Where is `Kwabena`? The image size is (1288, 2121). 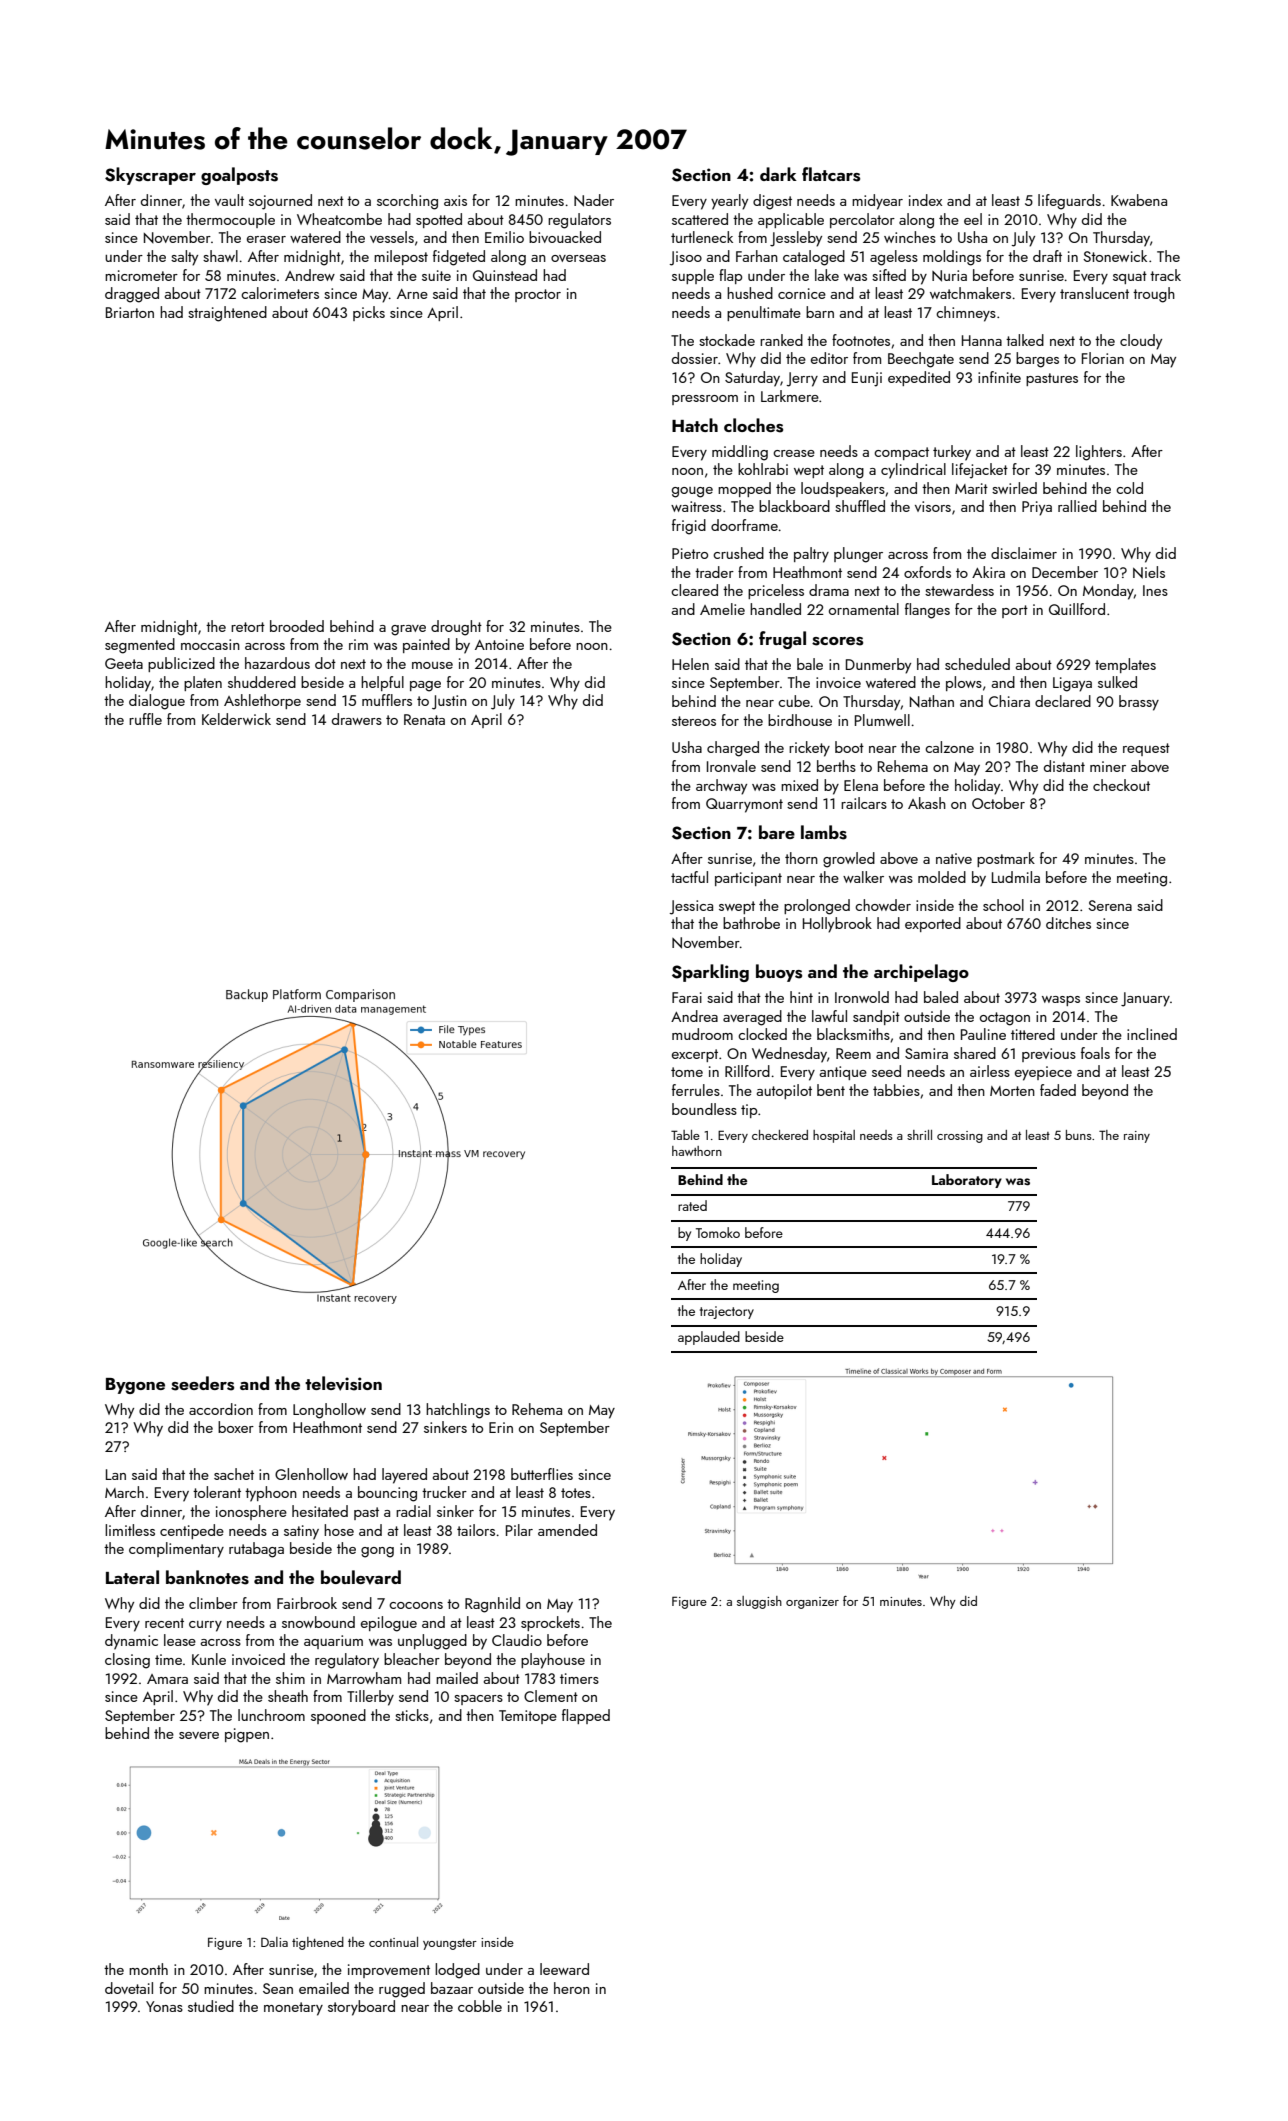 Kwabena is located at coordinates (1139, 200).
